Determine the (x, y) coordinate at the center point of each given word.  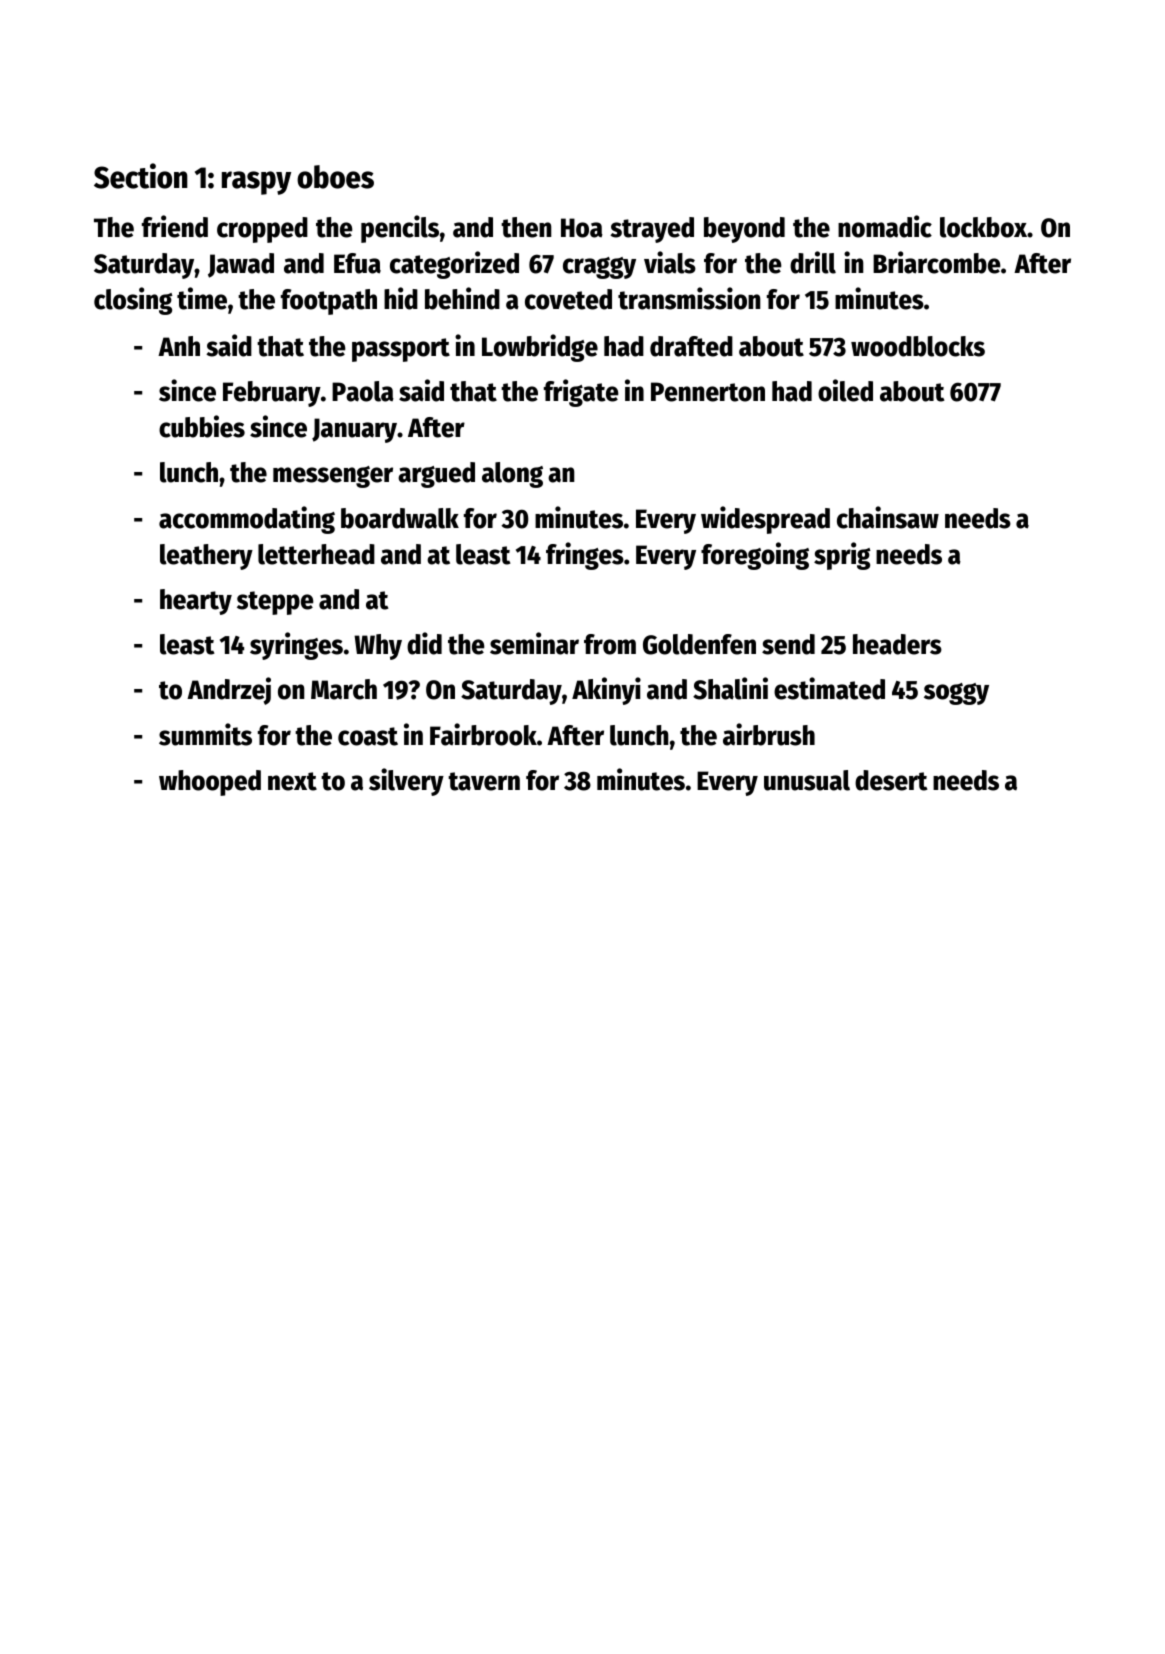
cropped (262, 230)
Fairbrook (483, 734)
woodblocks (918, 346)
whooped (210, 783)
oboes (335, 177)
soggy (956, 694)
